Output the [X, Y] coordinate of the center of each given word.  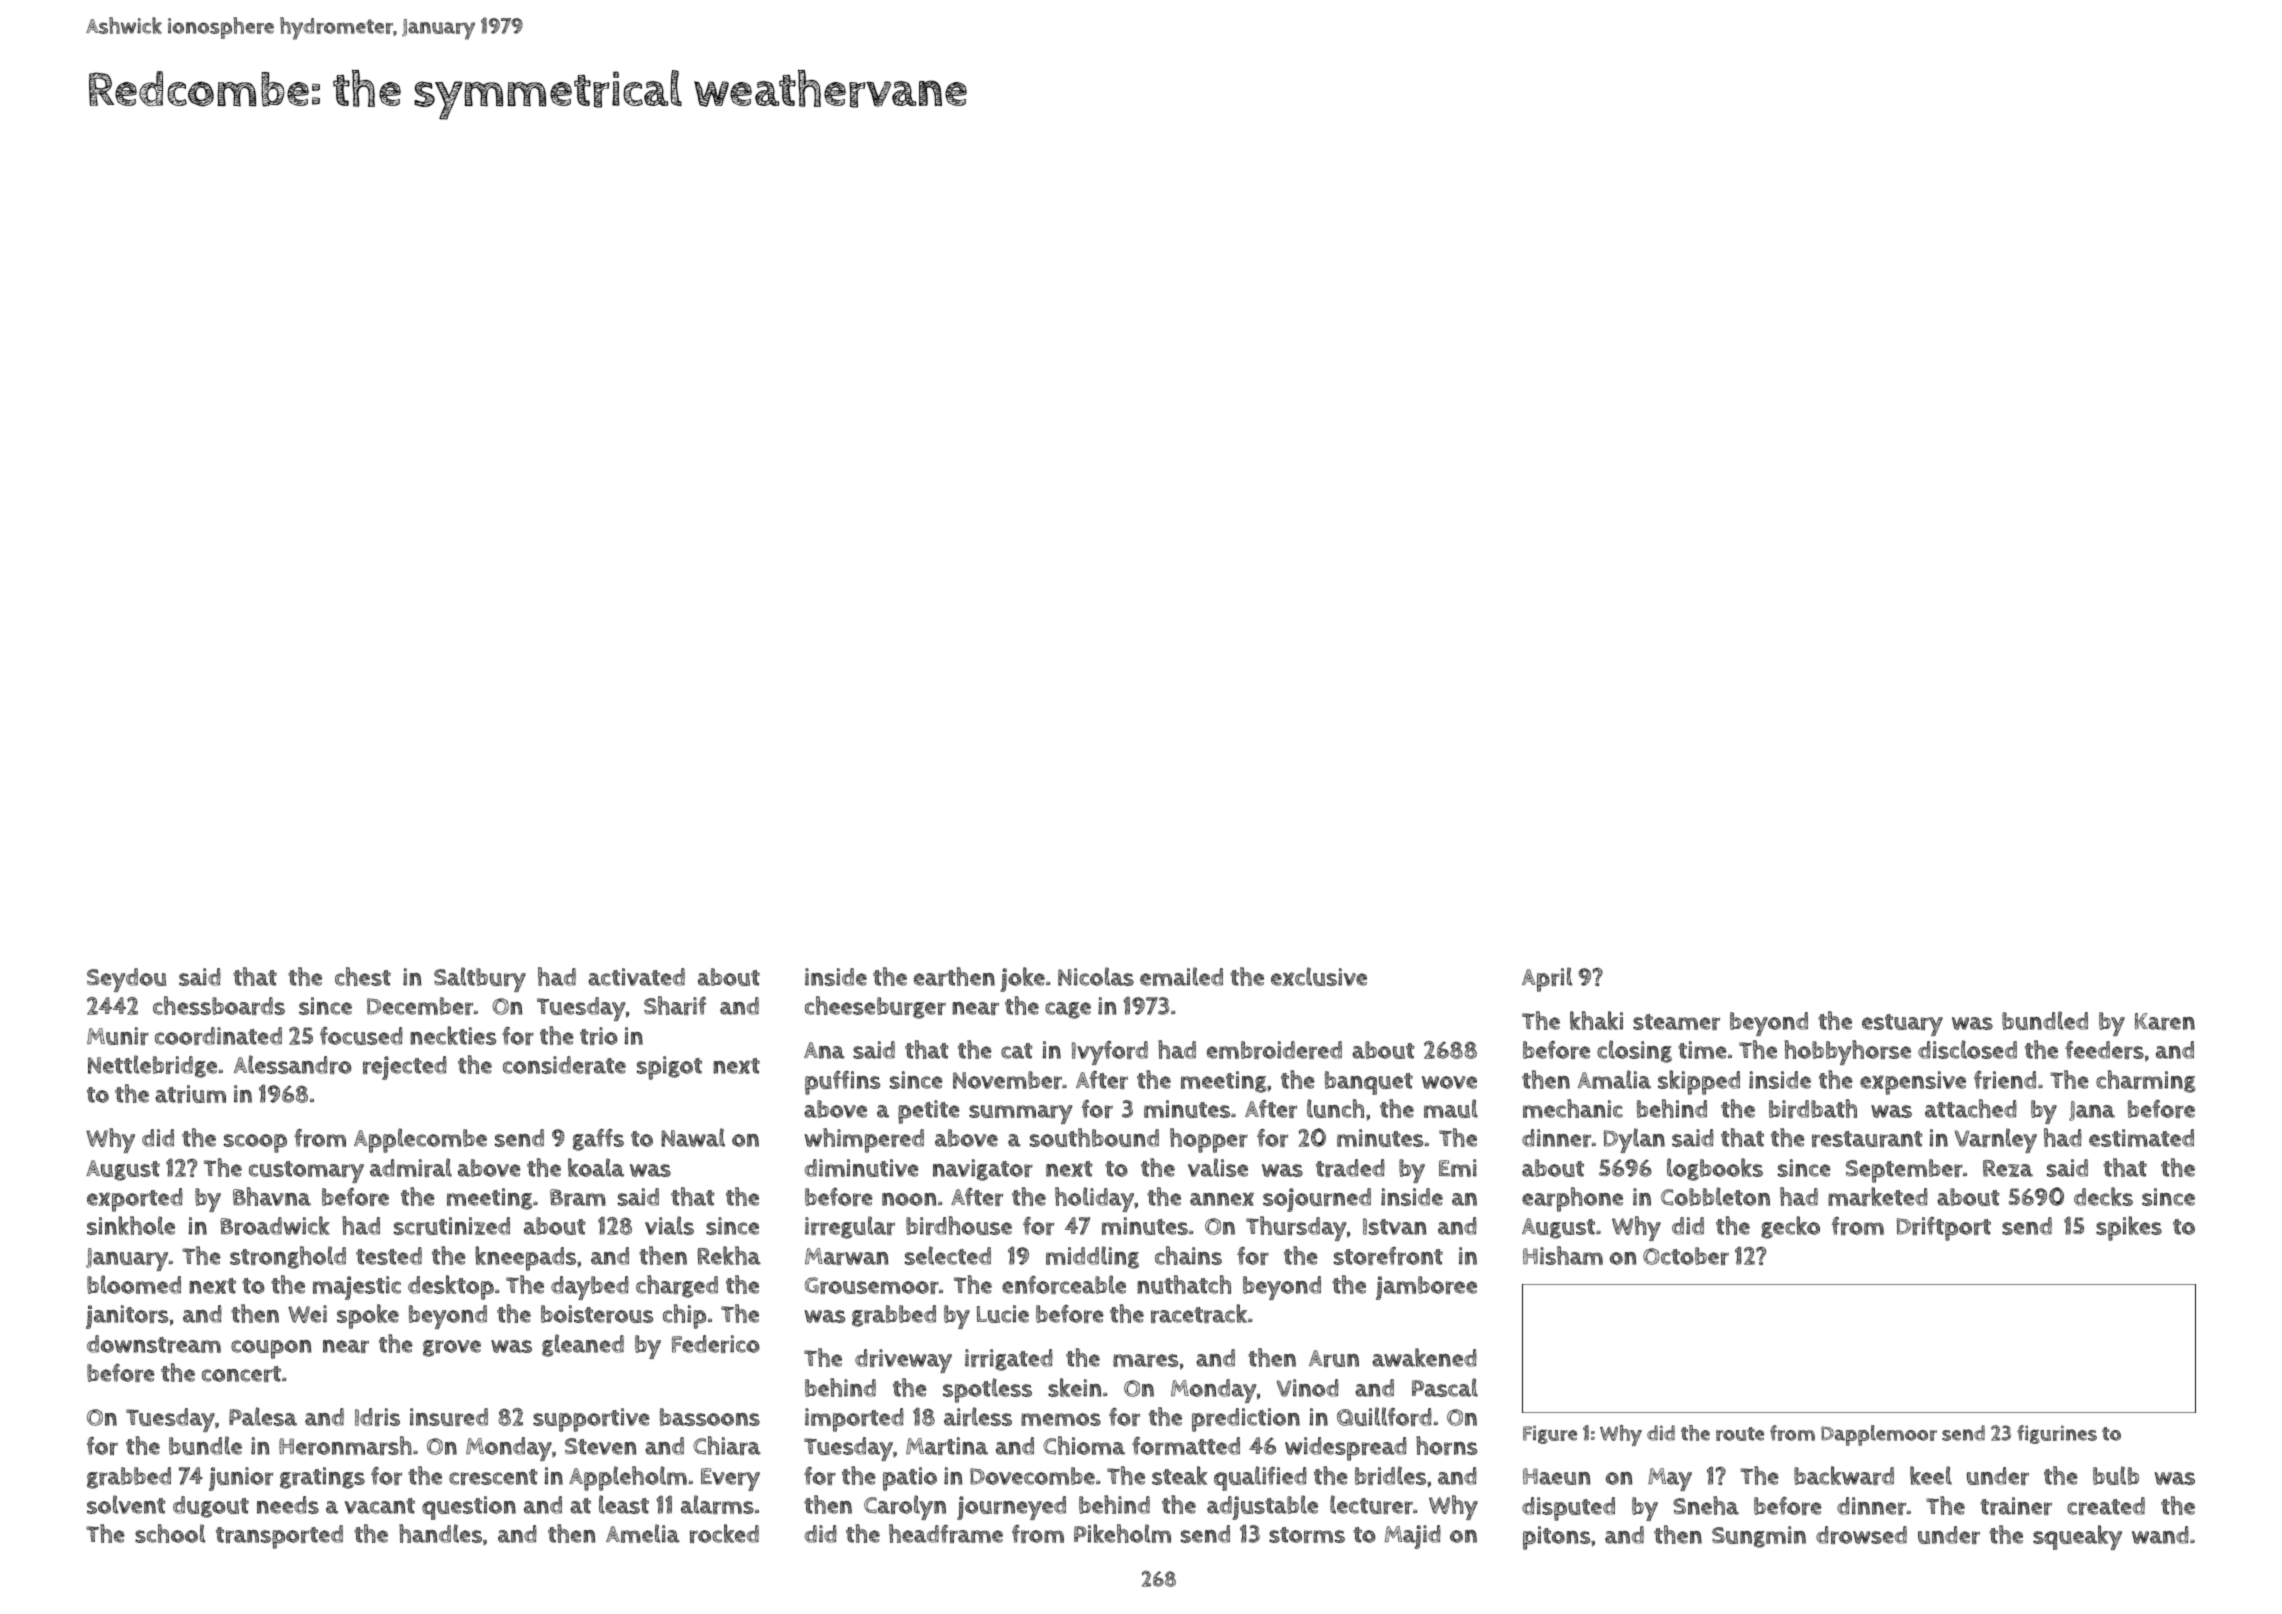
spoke [368, 1316]
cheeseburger [875, 1007]
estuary [1902, 1025]
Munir [118, 1036]
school [170, 1533]
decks [2103, 1196]
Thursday [1296, 1228]
